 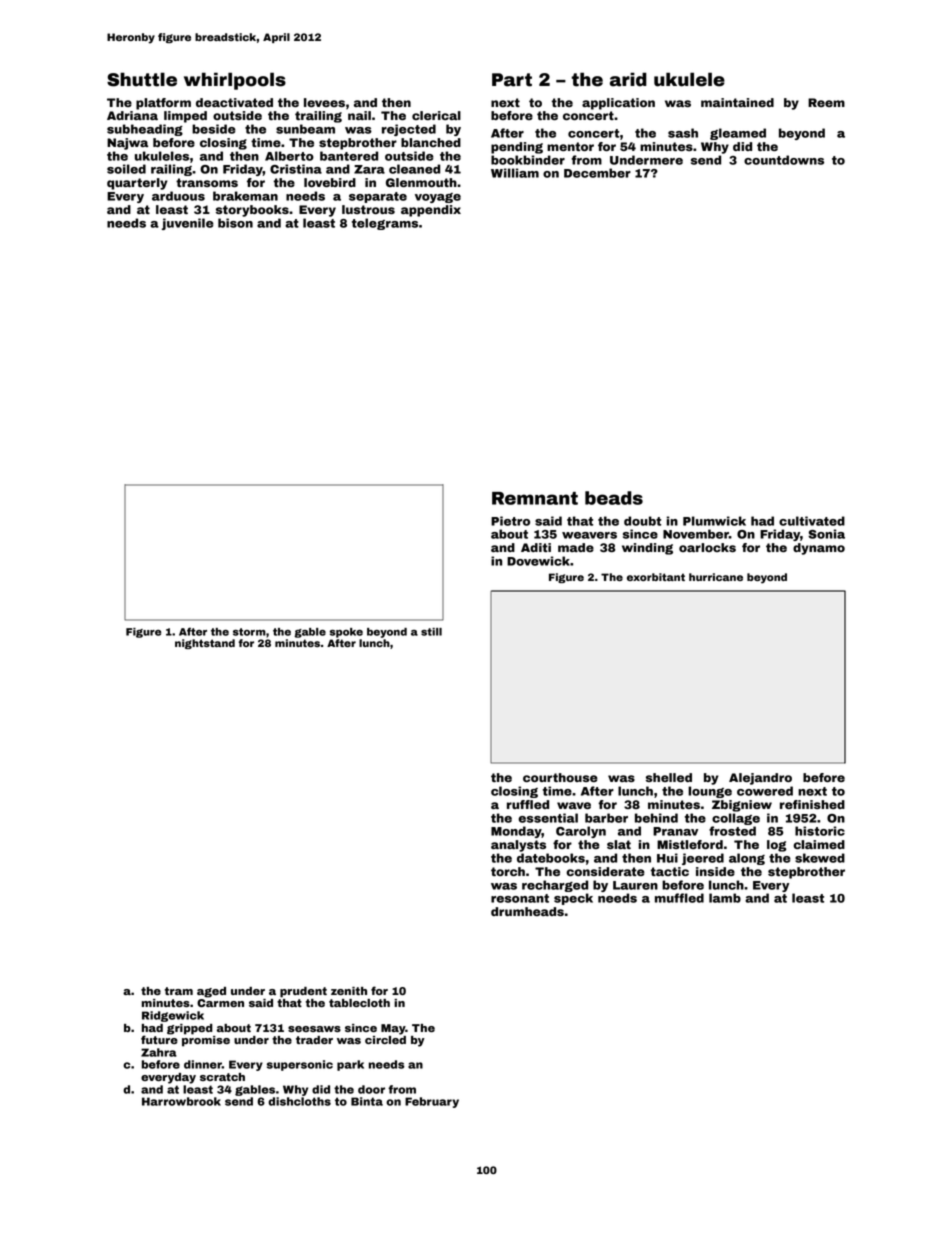 I want to click on still, so click(x=431, y=632).
